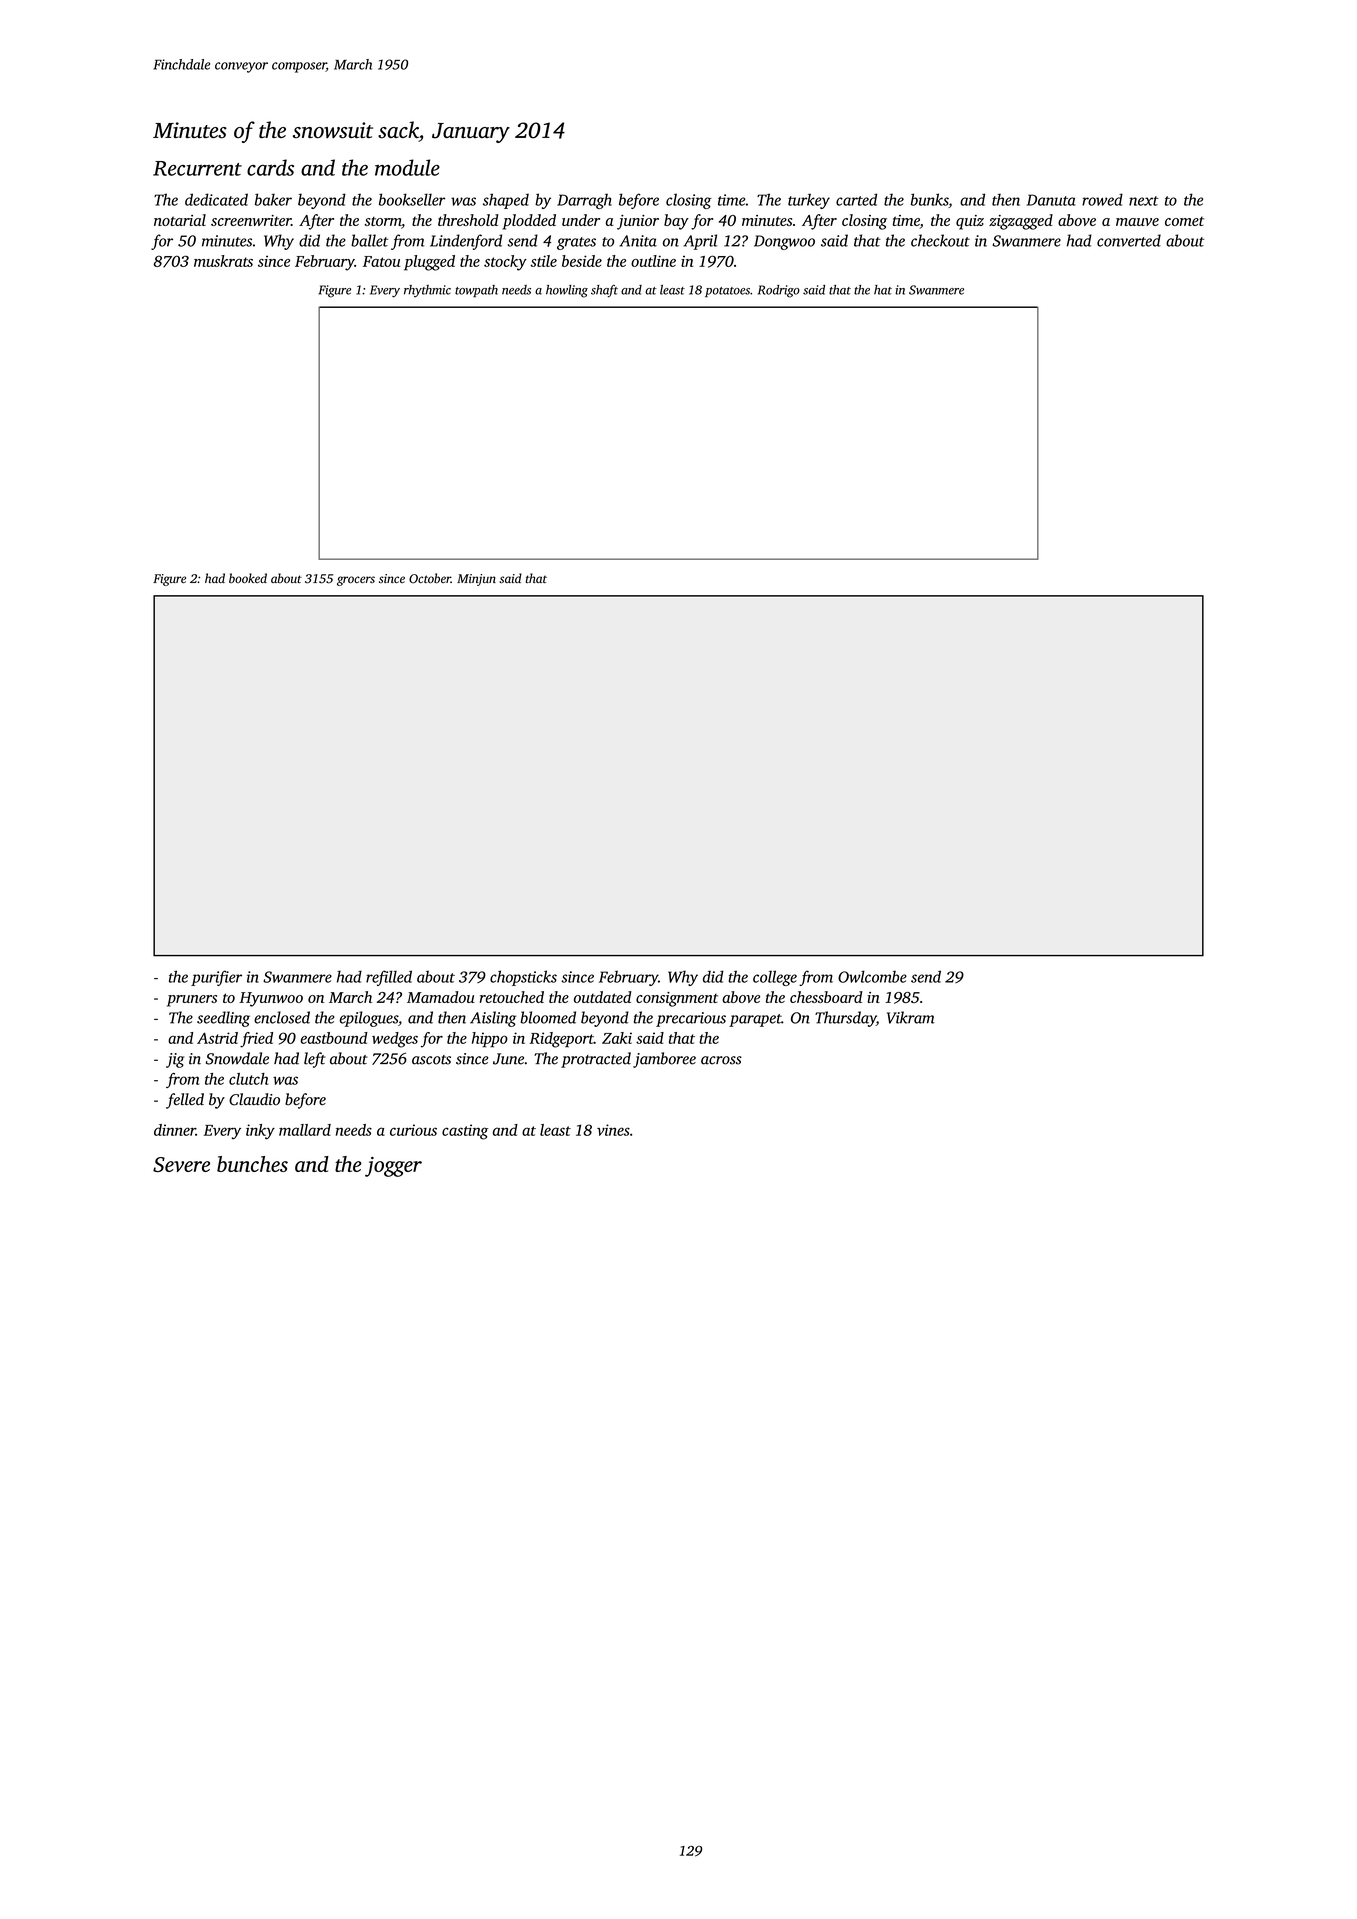 This screenshot has width=1357, height=1919. I want to click on booked, so click(248, 578).
